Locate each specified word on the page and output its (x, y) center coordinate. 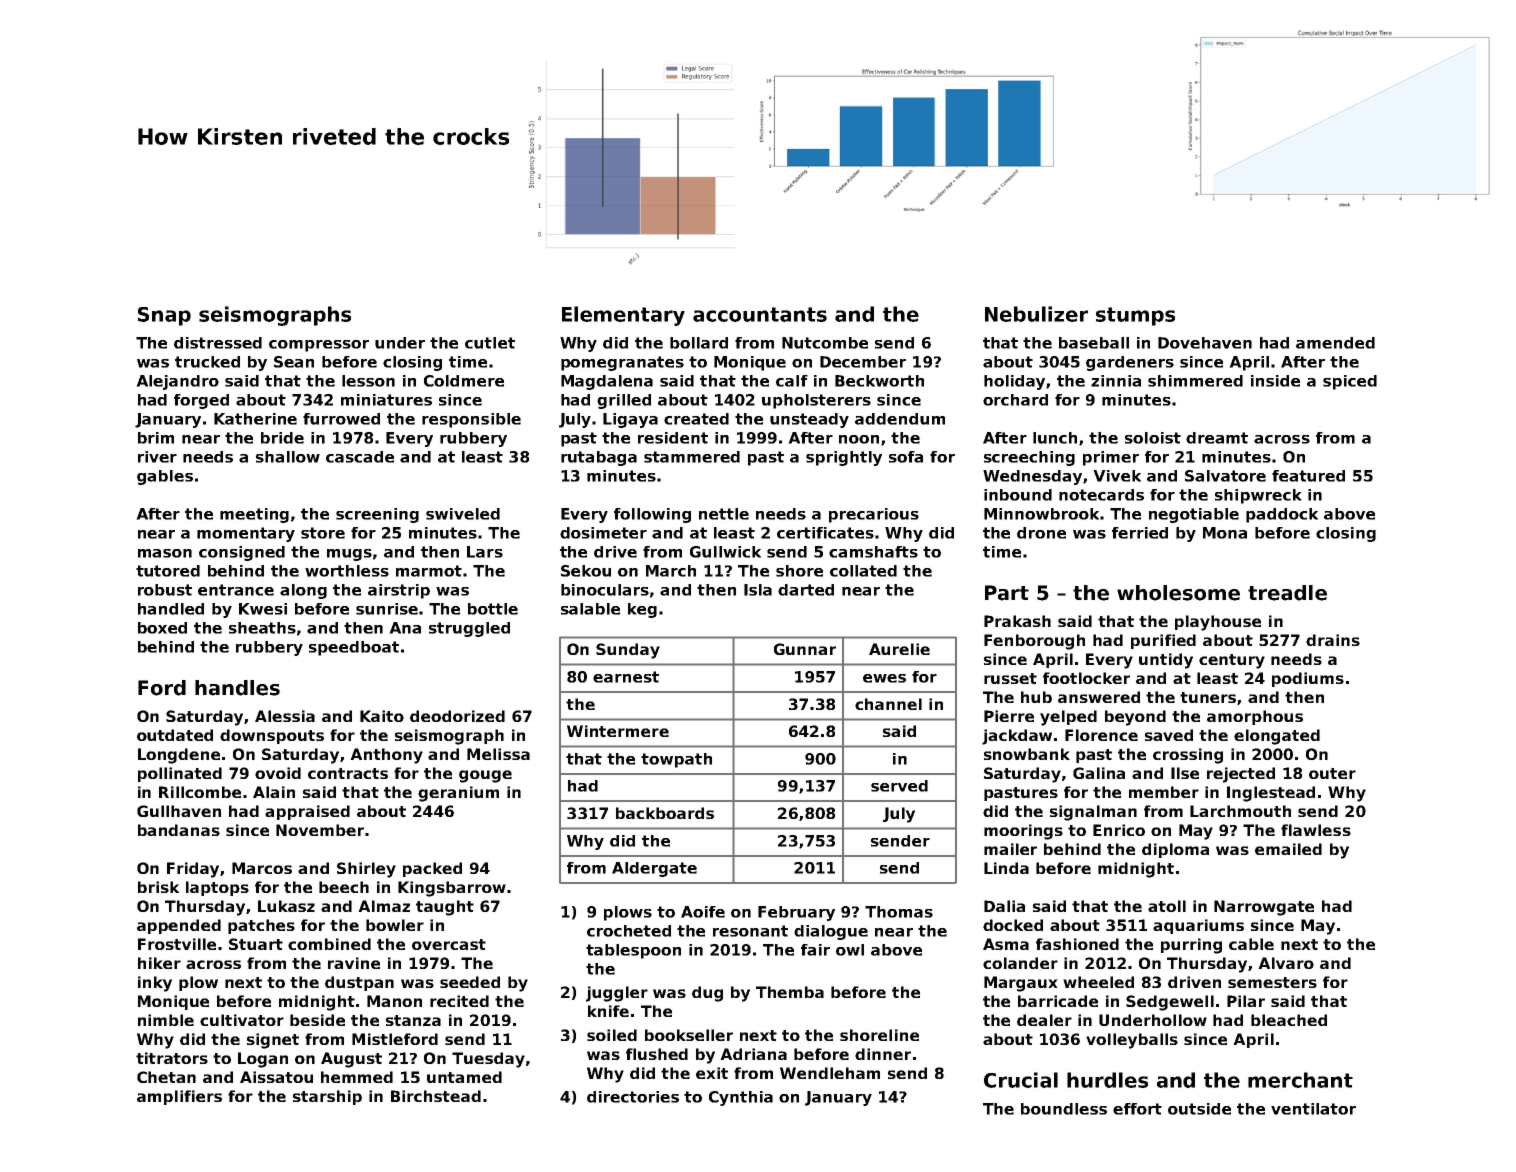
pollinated (180, 774)
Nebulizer (1036, 314)
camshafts (873, 552)
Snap (164, 316)
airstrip (399, 591)
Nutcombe (825, 343)
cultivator (242, 1020)
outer (1332, 773)
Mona (1225, 533)
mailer (1010, 849)
